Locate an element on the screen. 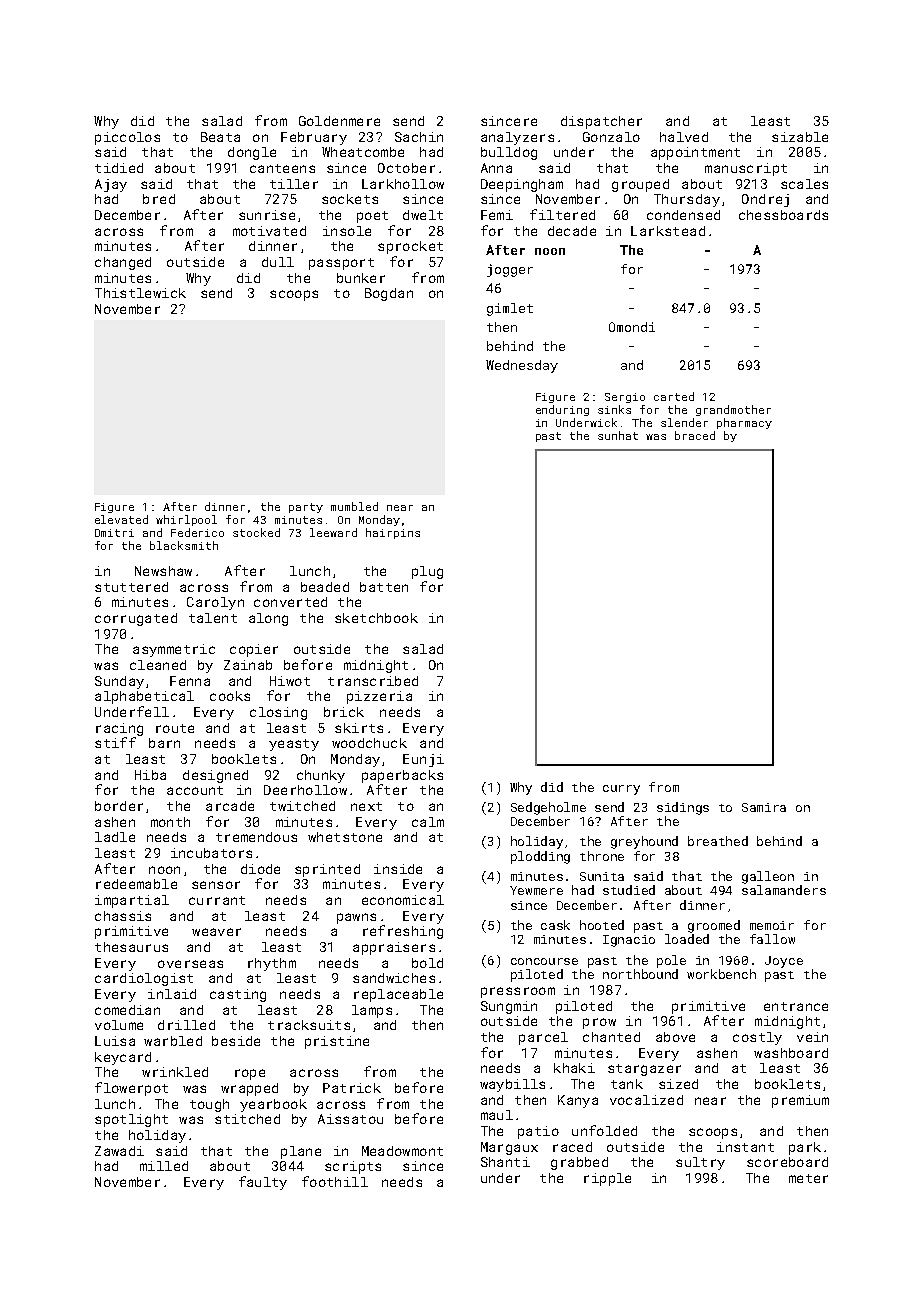 Image resolution: width=924 pixels, height=1308 pixels. Sachin is located at coordinates (419, 137).
